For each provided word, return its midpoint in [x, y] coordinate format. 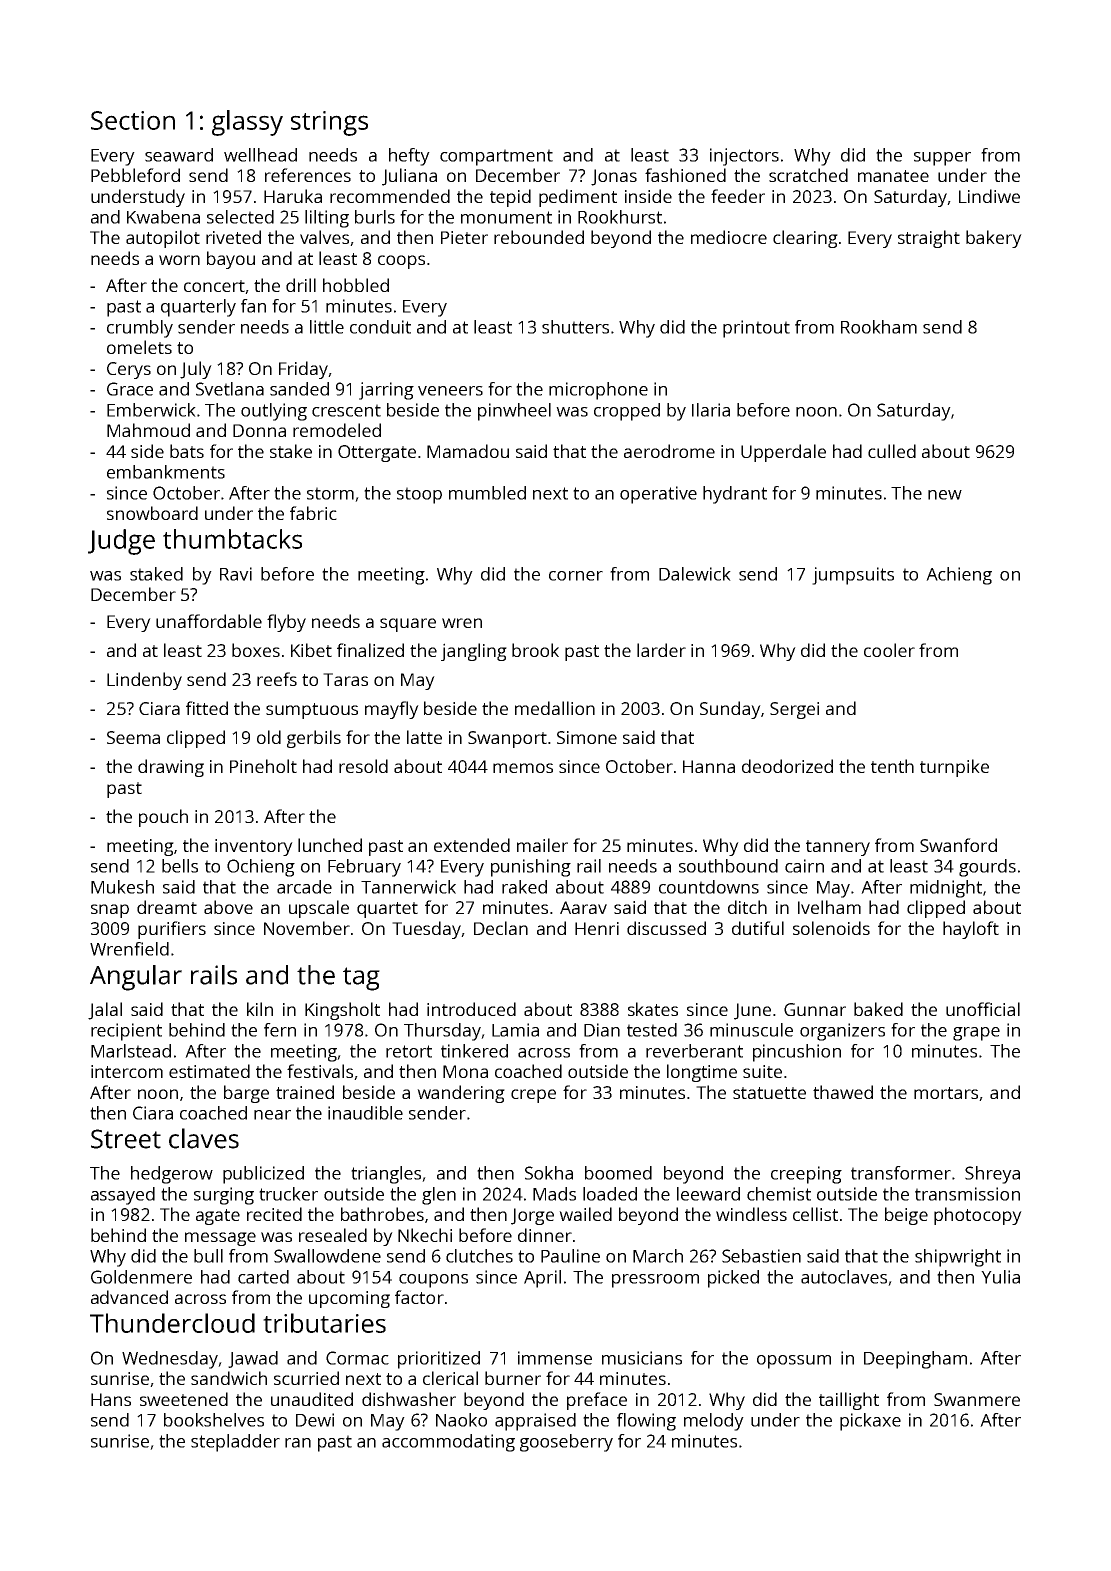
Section [133, 120]
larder [661, 650]
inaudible [365, 1113]
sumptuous [312, 711]
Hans [111, 1399]
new [945, 495]
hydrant [735, 495]
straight [929, 239]
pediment [578, 198]
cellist [815, 1214]
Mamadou [468, 451]
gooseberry [566, 1443]
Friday [304, 370]
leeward [708, 1194]
